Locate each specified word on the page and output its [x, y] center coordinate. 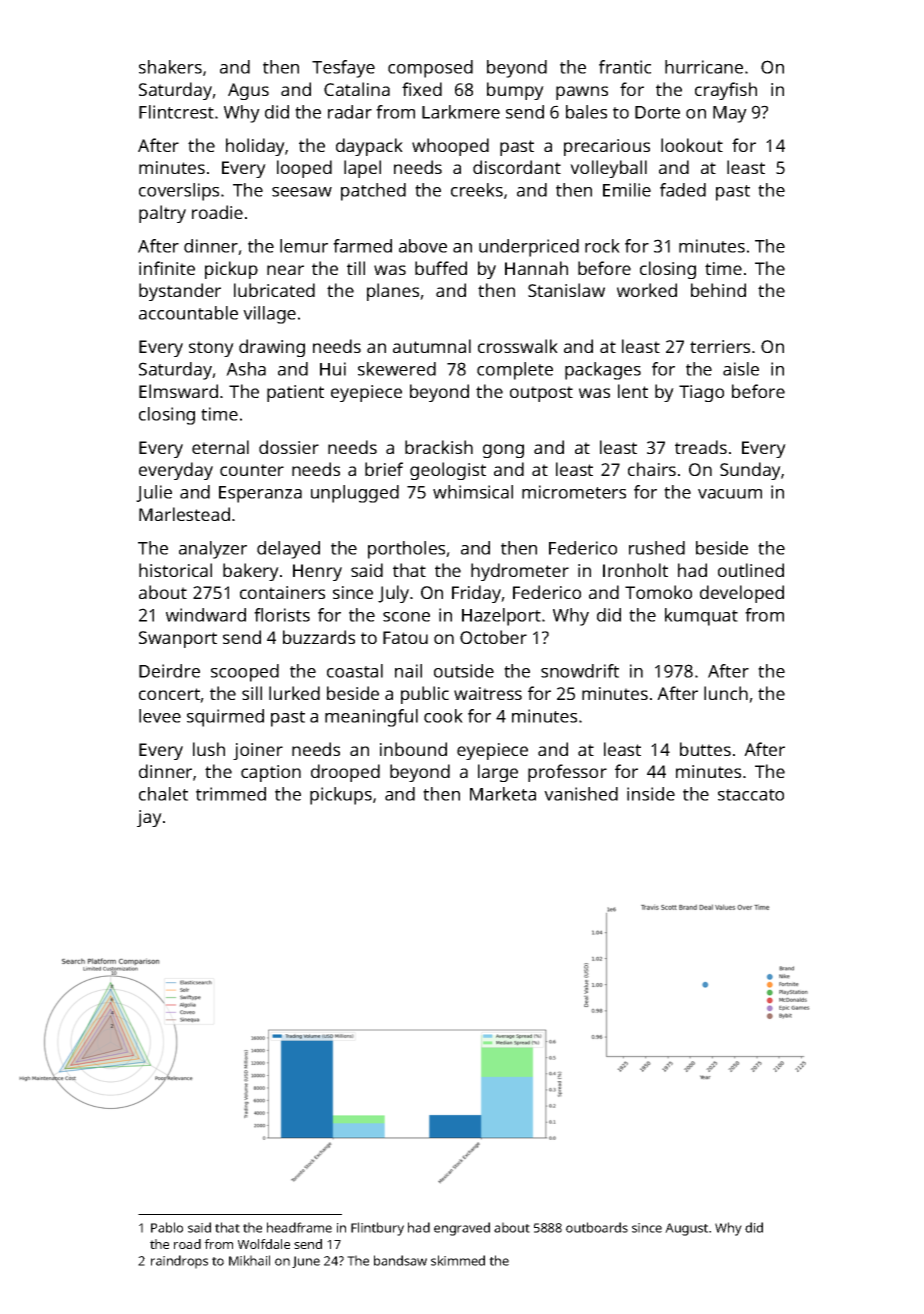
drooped [345, 773]
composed [430, 69]
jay [149, 818]
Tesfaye [343, 69]
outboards [597, 1227]
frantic [625, 67]
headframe [299, 1227]
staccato [751, 795]
